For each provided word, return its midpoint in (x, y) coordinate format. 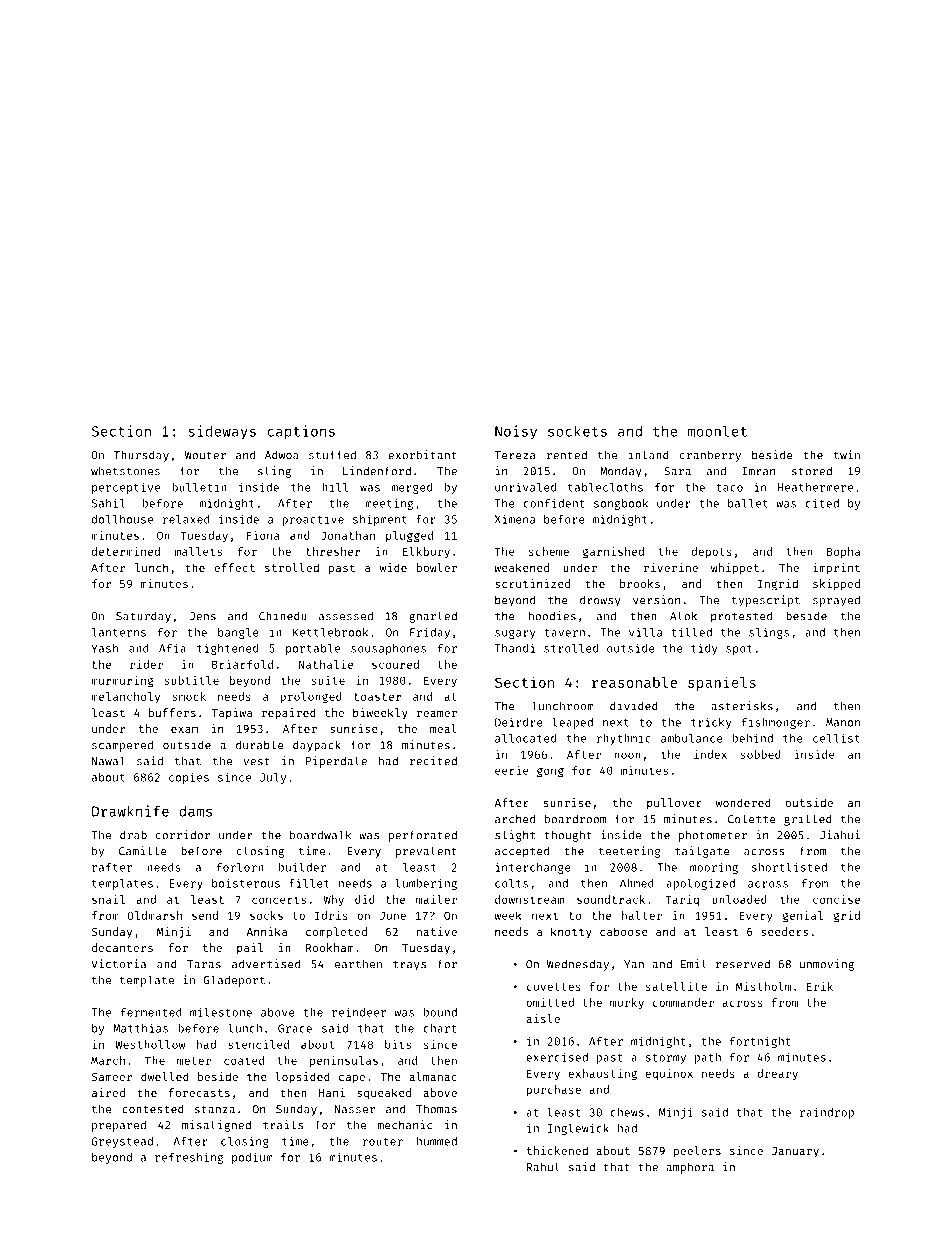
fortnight (760, 1042)
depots (711, 552)
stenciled (258, 1044)
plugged (409, 536)
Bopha (843, 552)
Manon (843, 722)
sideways (222, 432)
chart (440, 1028)
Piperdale (336, 762)
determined (126, 551)
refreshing (189, 1158)
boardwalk (320, 835)
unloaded (739, 899)
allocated (525, 738)
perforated (423, 836)
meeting (389, 504)
